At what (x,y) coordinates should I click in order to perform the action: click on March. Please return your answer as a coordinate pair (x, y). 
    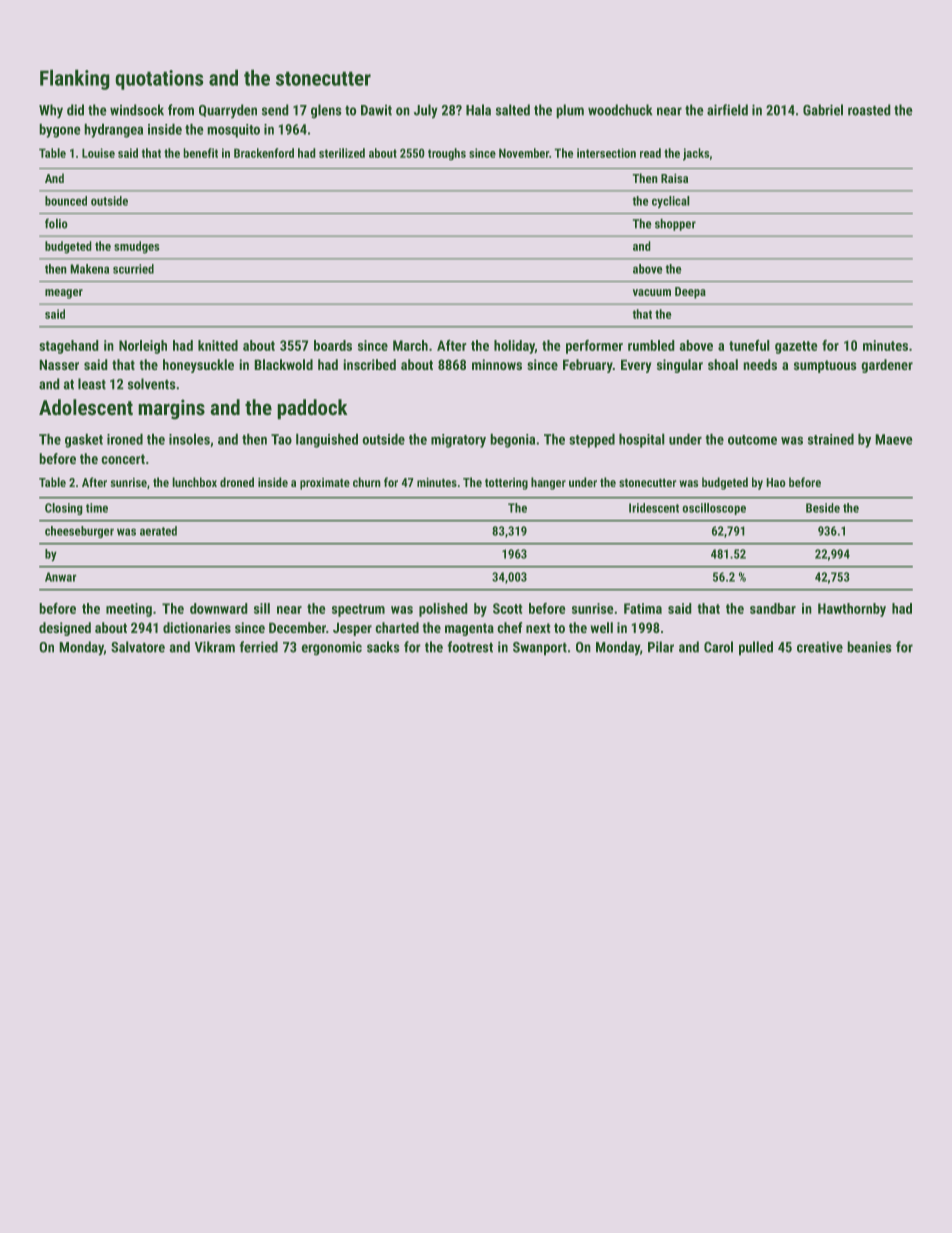
    Looking at the image, I should click on (410, 345).
